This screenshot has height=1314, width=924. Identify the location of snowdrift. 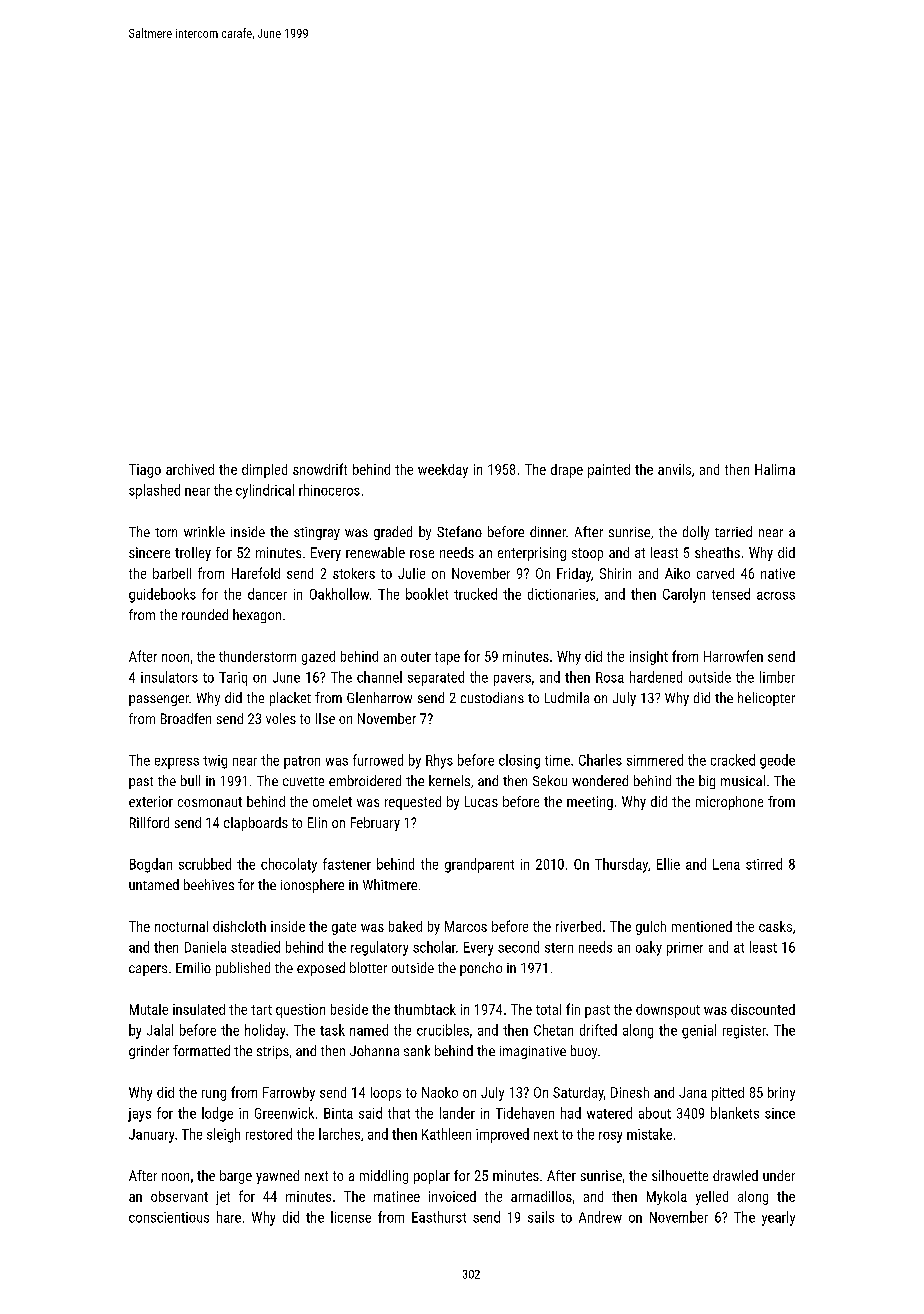
(320, 469).
